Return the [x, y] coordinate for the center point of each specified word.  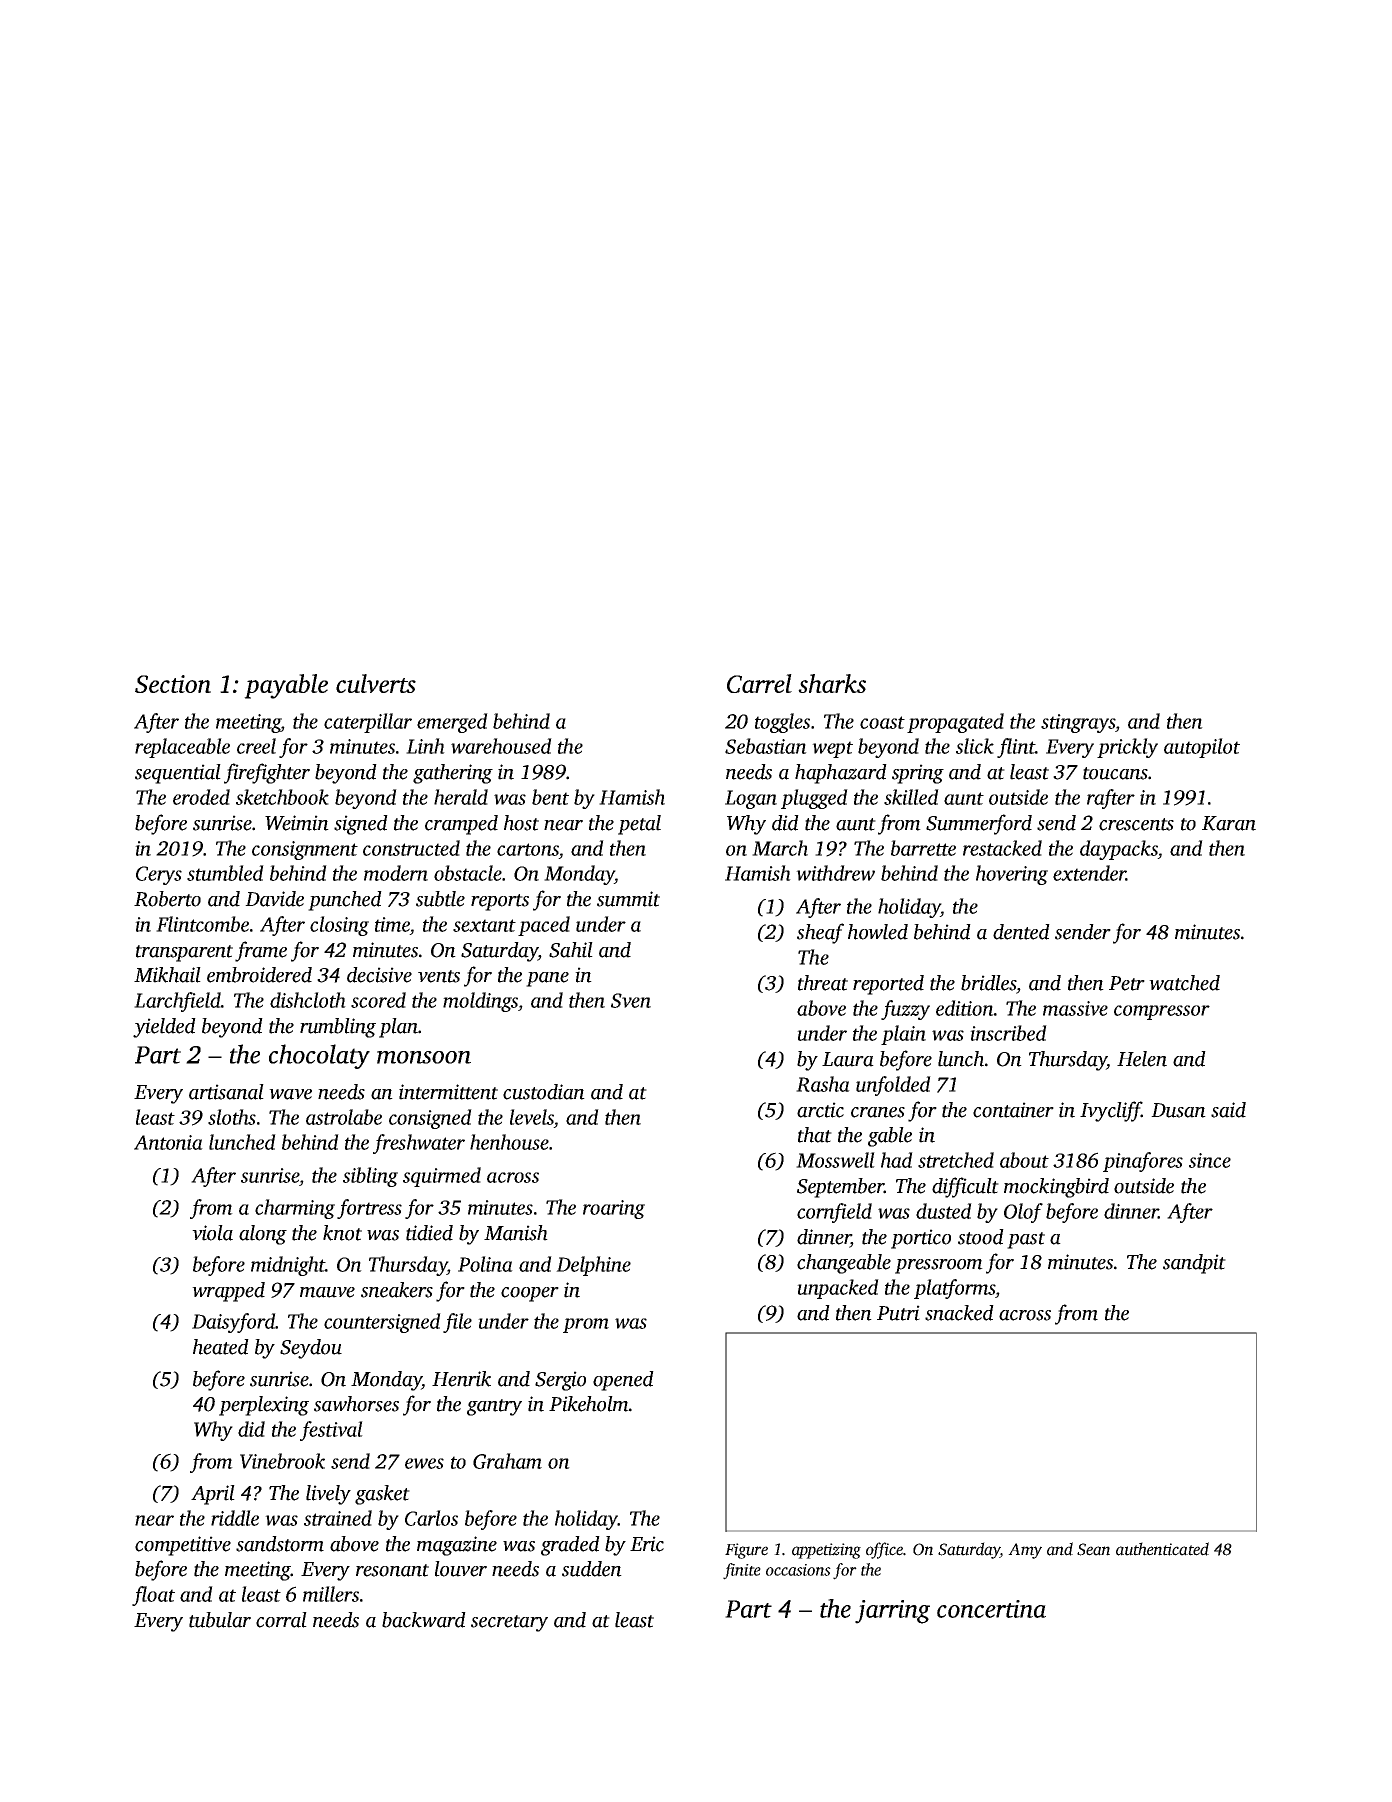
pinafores [1143, 1162]
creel [256, 746]
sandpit [1194, 1264]
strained [338, 1518]
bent [550, 797]
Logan [751, 799]
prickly [1127, 748]
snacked [959, 1313]
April [213, 1495]
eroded [201, 797]
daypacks [1119, 850]
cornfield [834, 1213]
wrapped [228, 1292]
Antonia [168, 1142]
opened [623, 1381]
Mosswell [835, 1160]
